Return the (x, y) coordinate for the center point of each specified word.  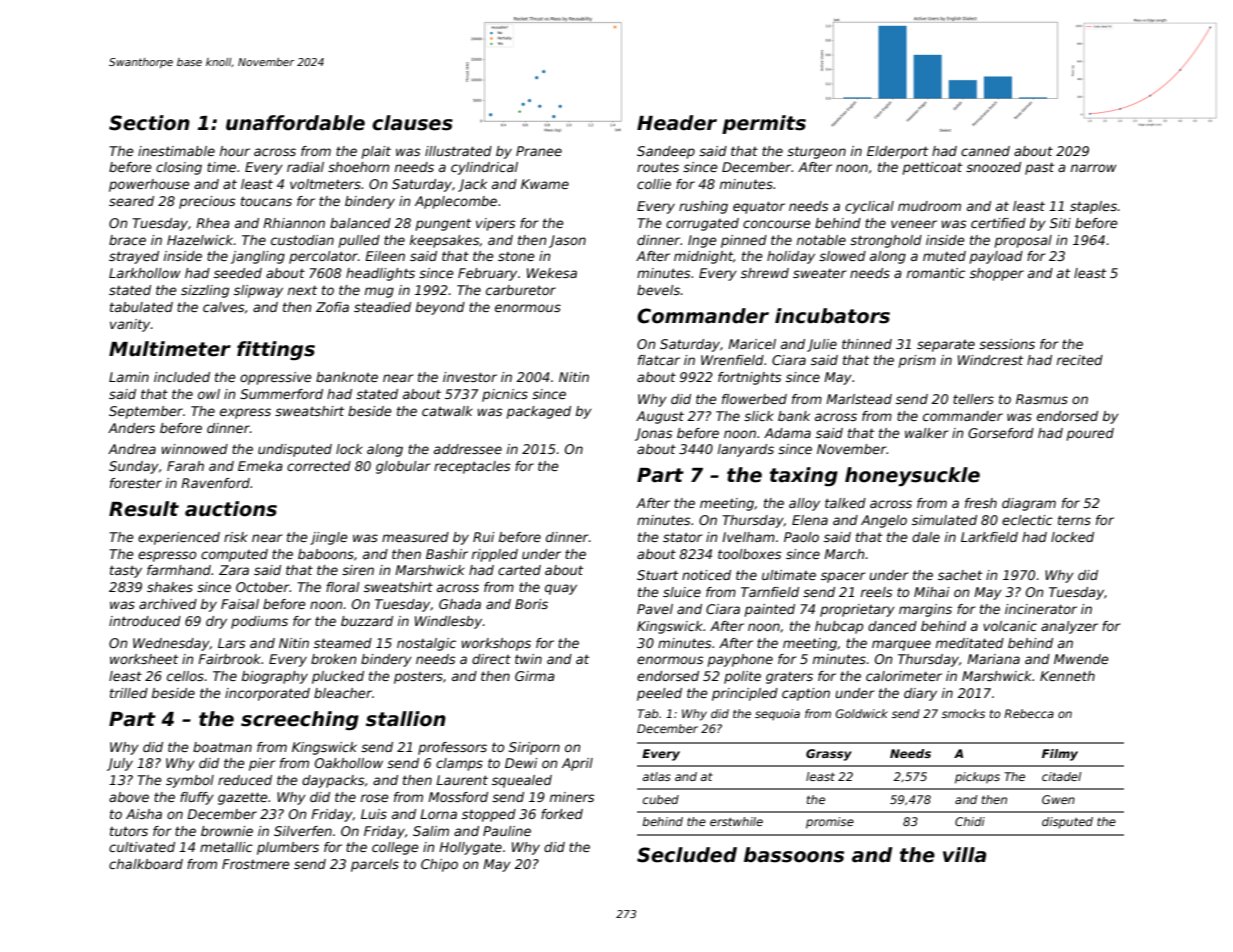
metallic (226, 847)
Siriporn (534, 748)
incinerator (1041, 609)
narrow (1094, 168)
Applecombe (456, 202)
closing (179, 168)
